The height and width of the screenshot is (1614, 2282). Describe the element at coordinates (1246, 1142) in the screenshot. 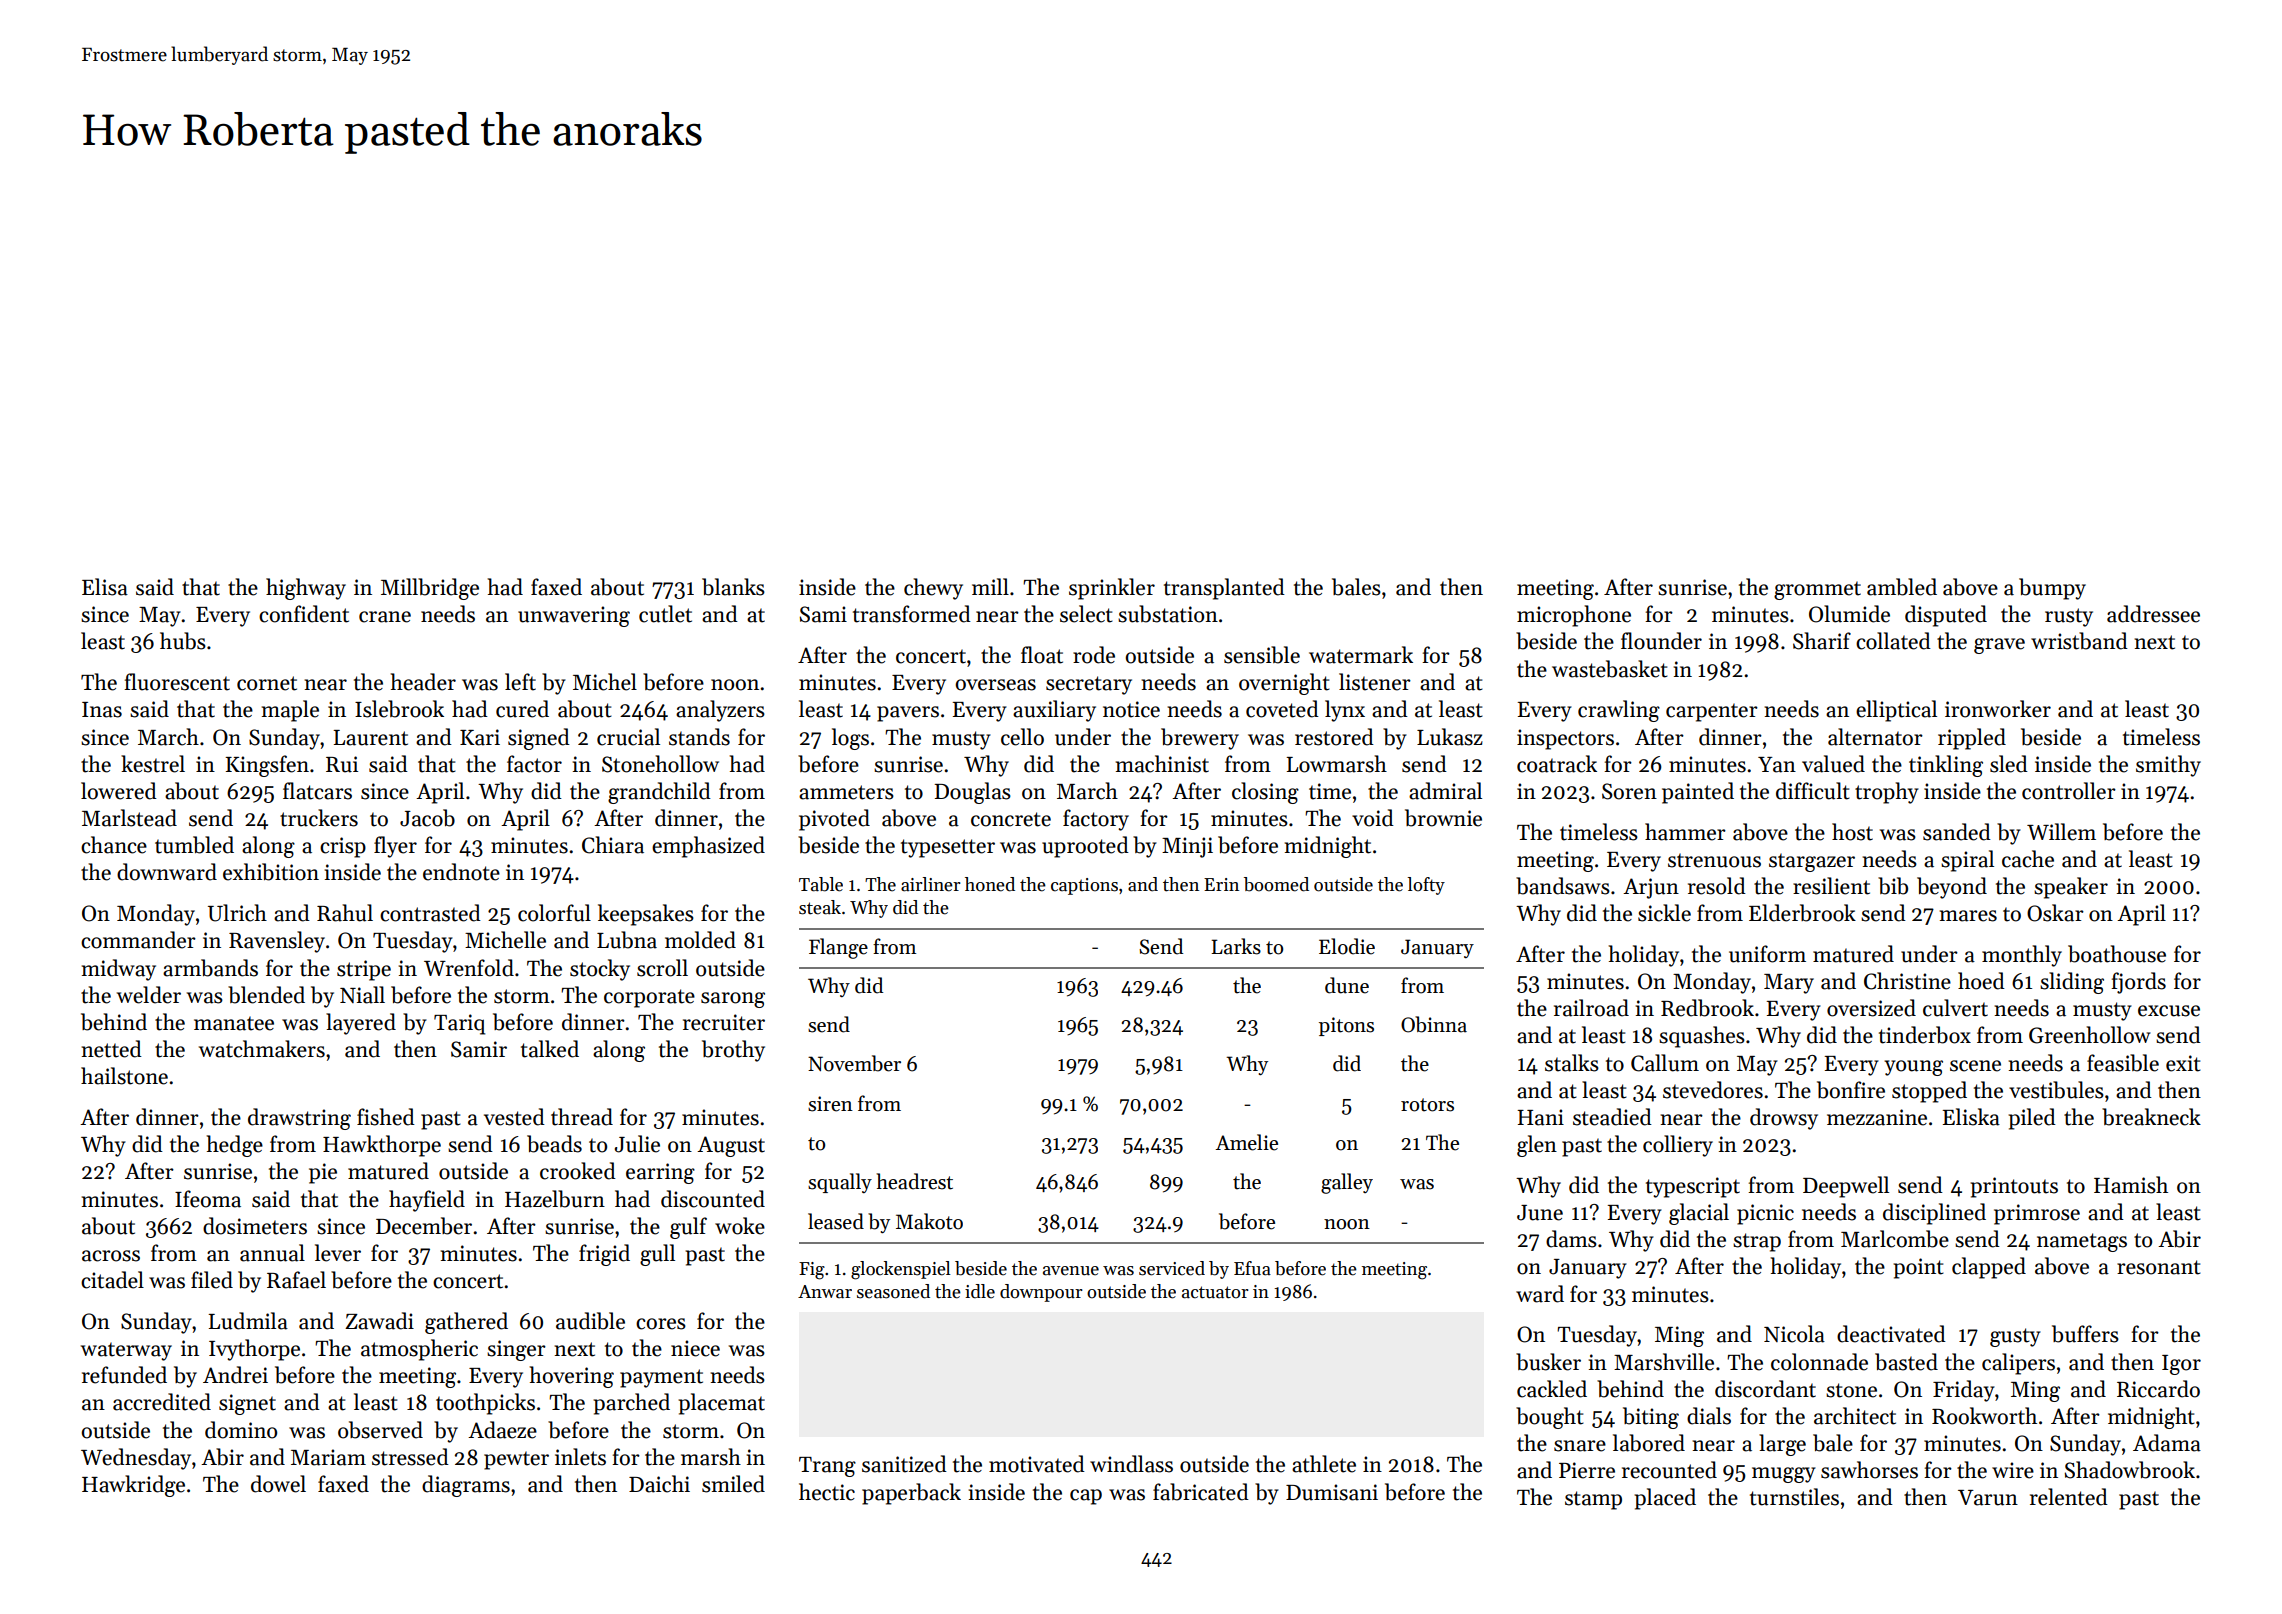

I see `Amelie` at that location.
